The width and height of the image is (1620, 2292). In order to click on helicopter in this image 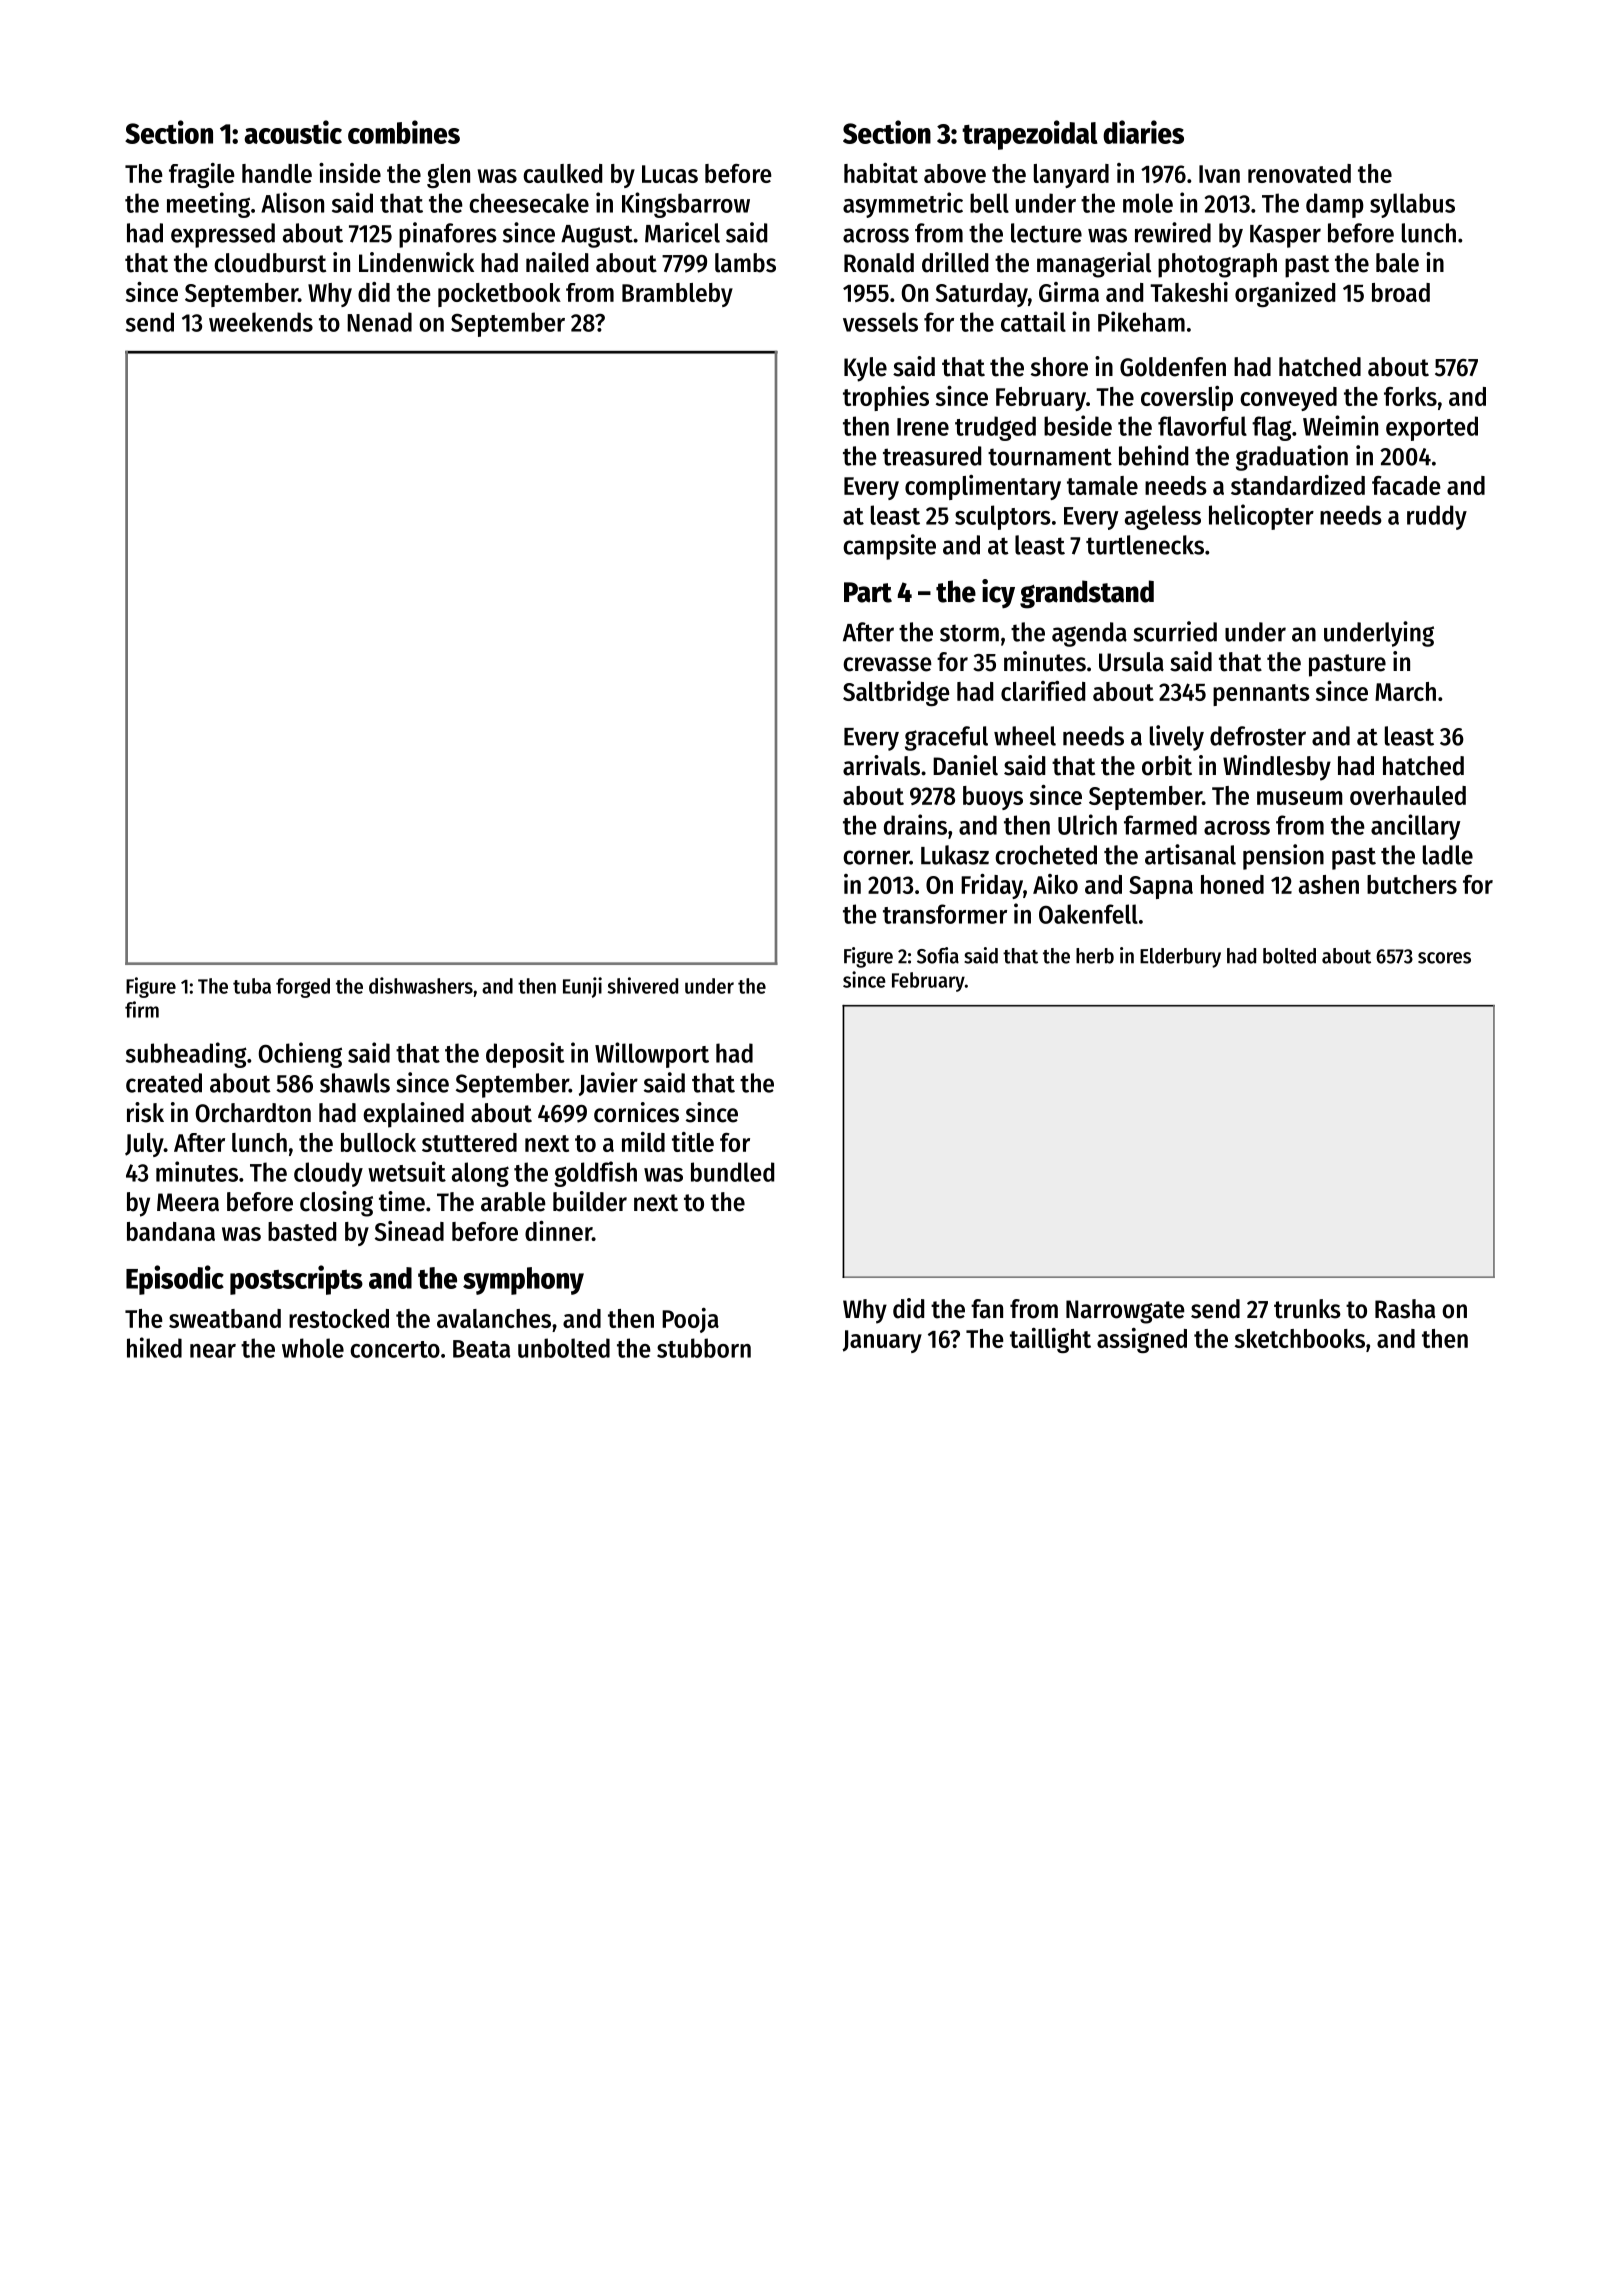, I will do `click(1261, 517)`.
